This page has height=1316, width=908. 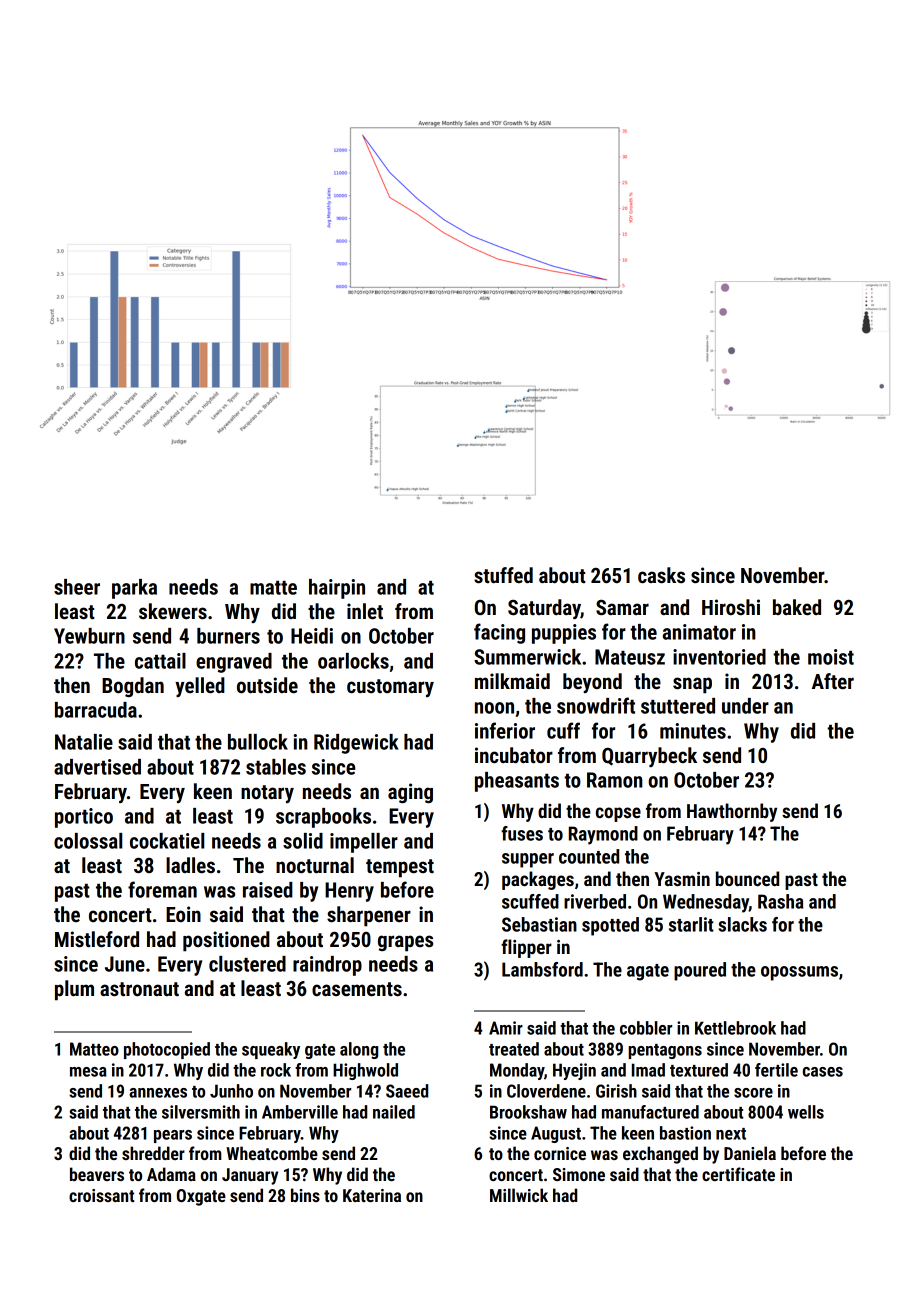 I want to click on manufactured, so click(x=650, y=1112).
